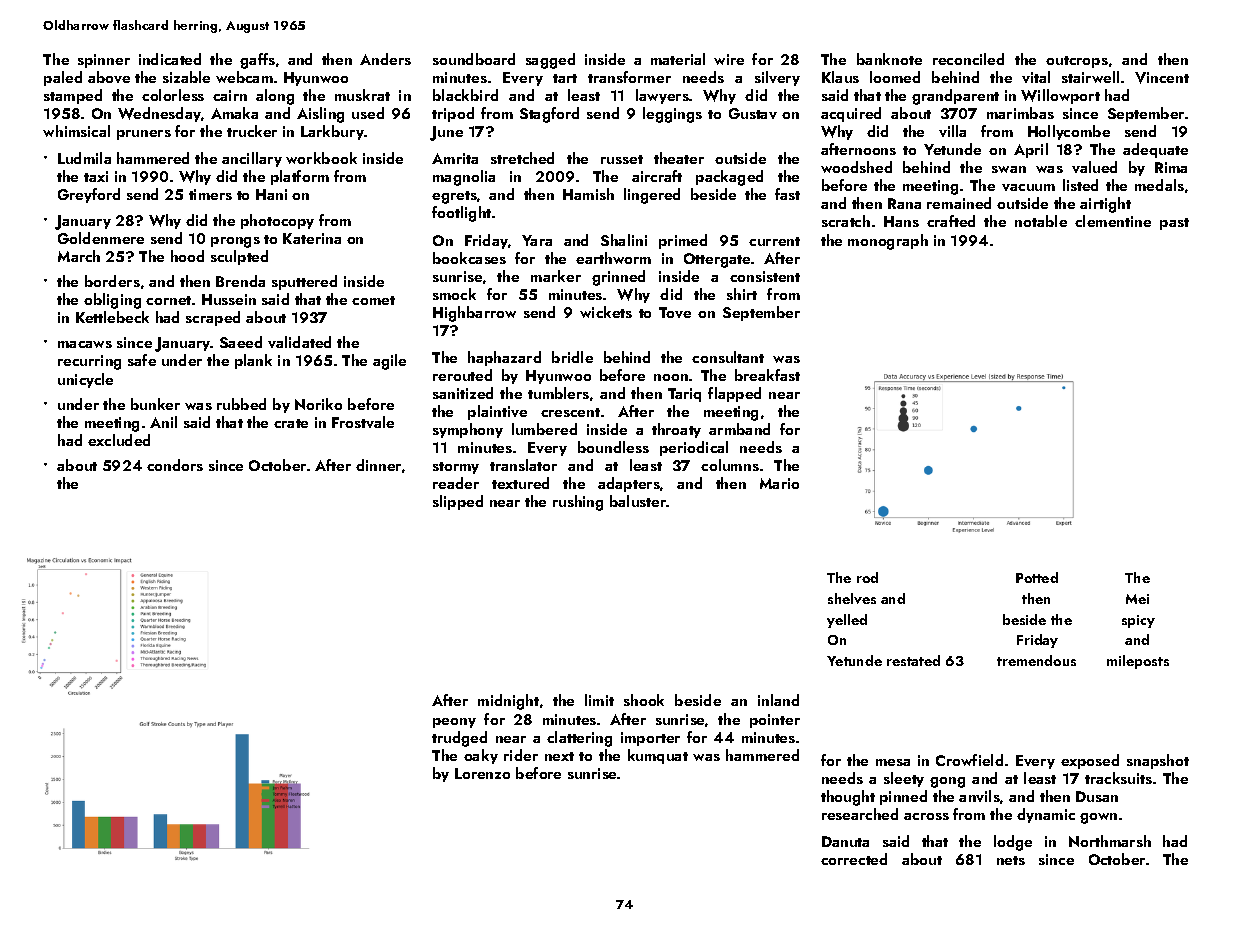 This screenshot has height=952, width=1233. What do you see at coordinates (739, 429) in the screenshot?
I see `armband` at bounding box center [739, 429].
